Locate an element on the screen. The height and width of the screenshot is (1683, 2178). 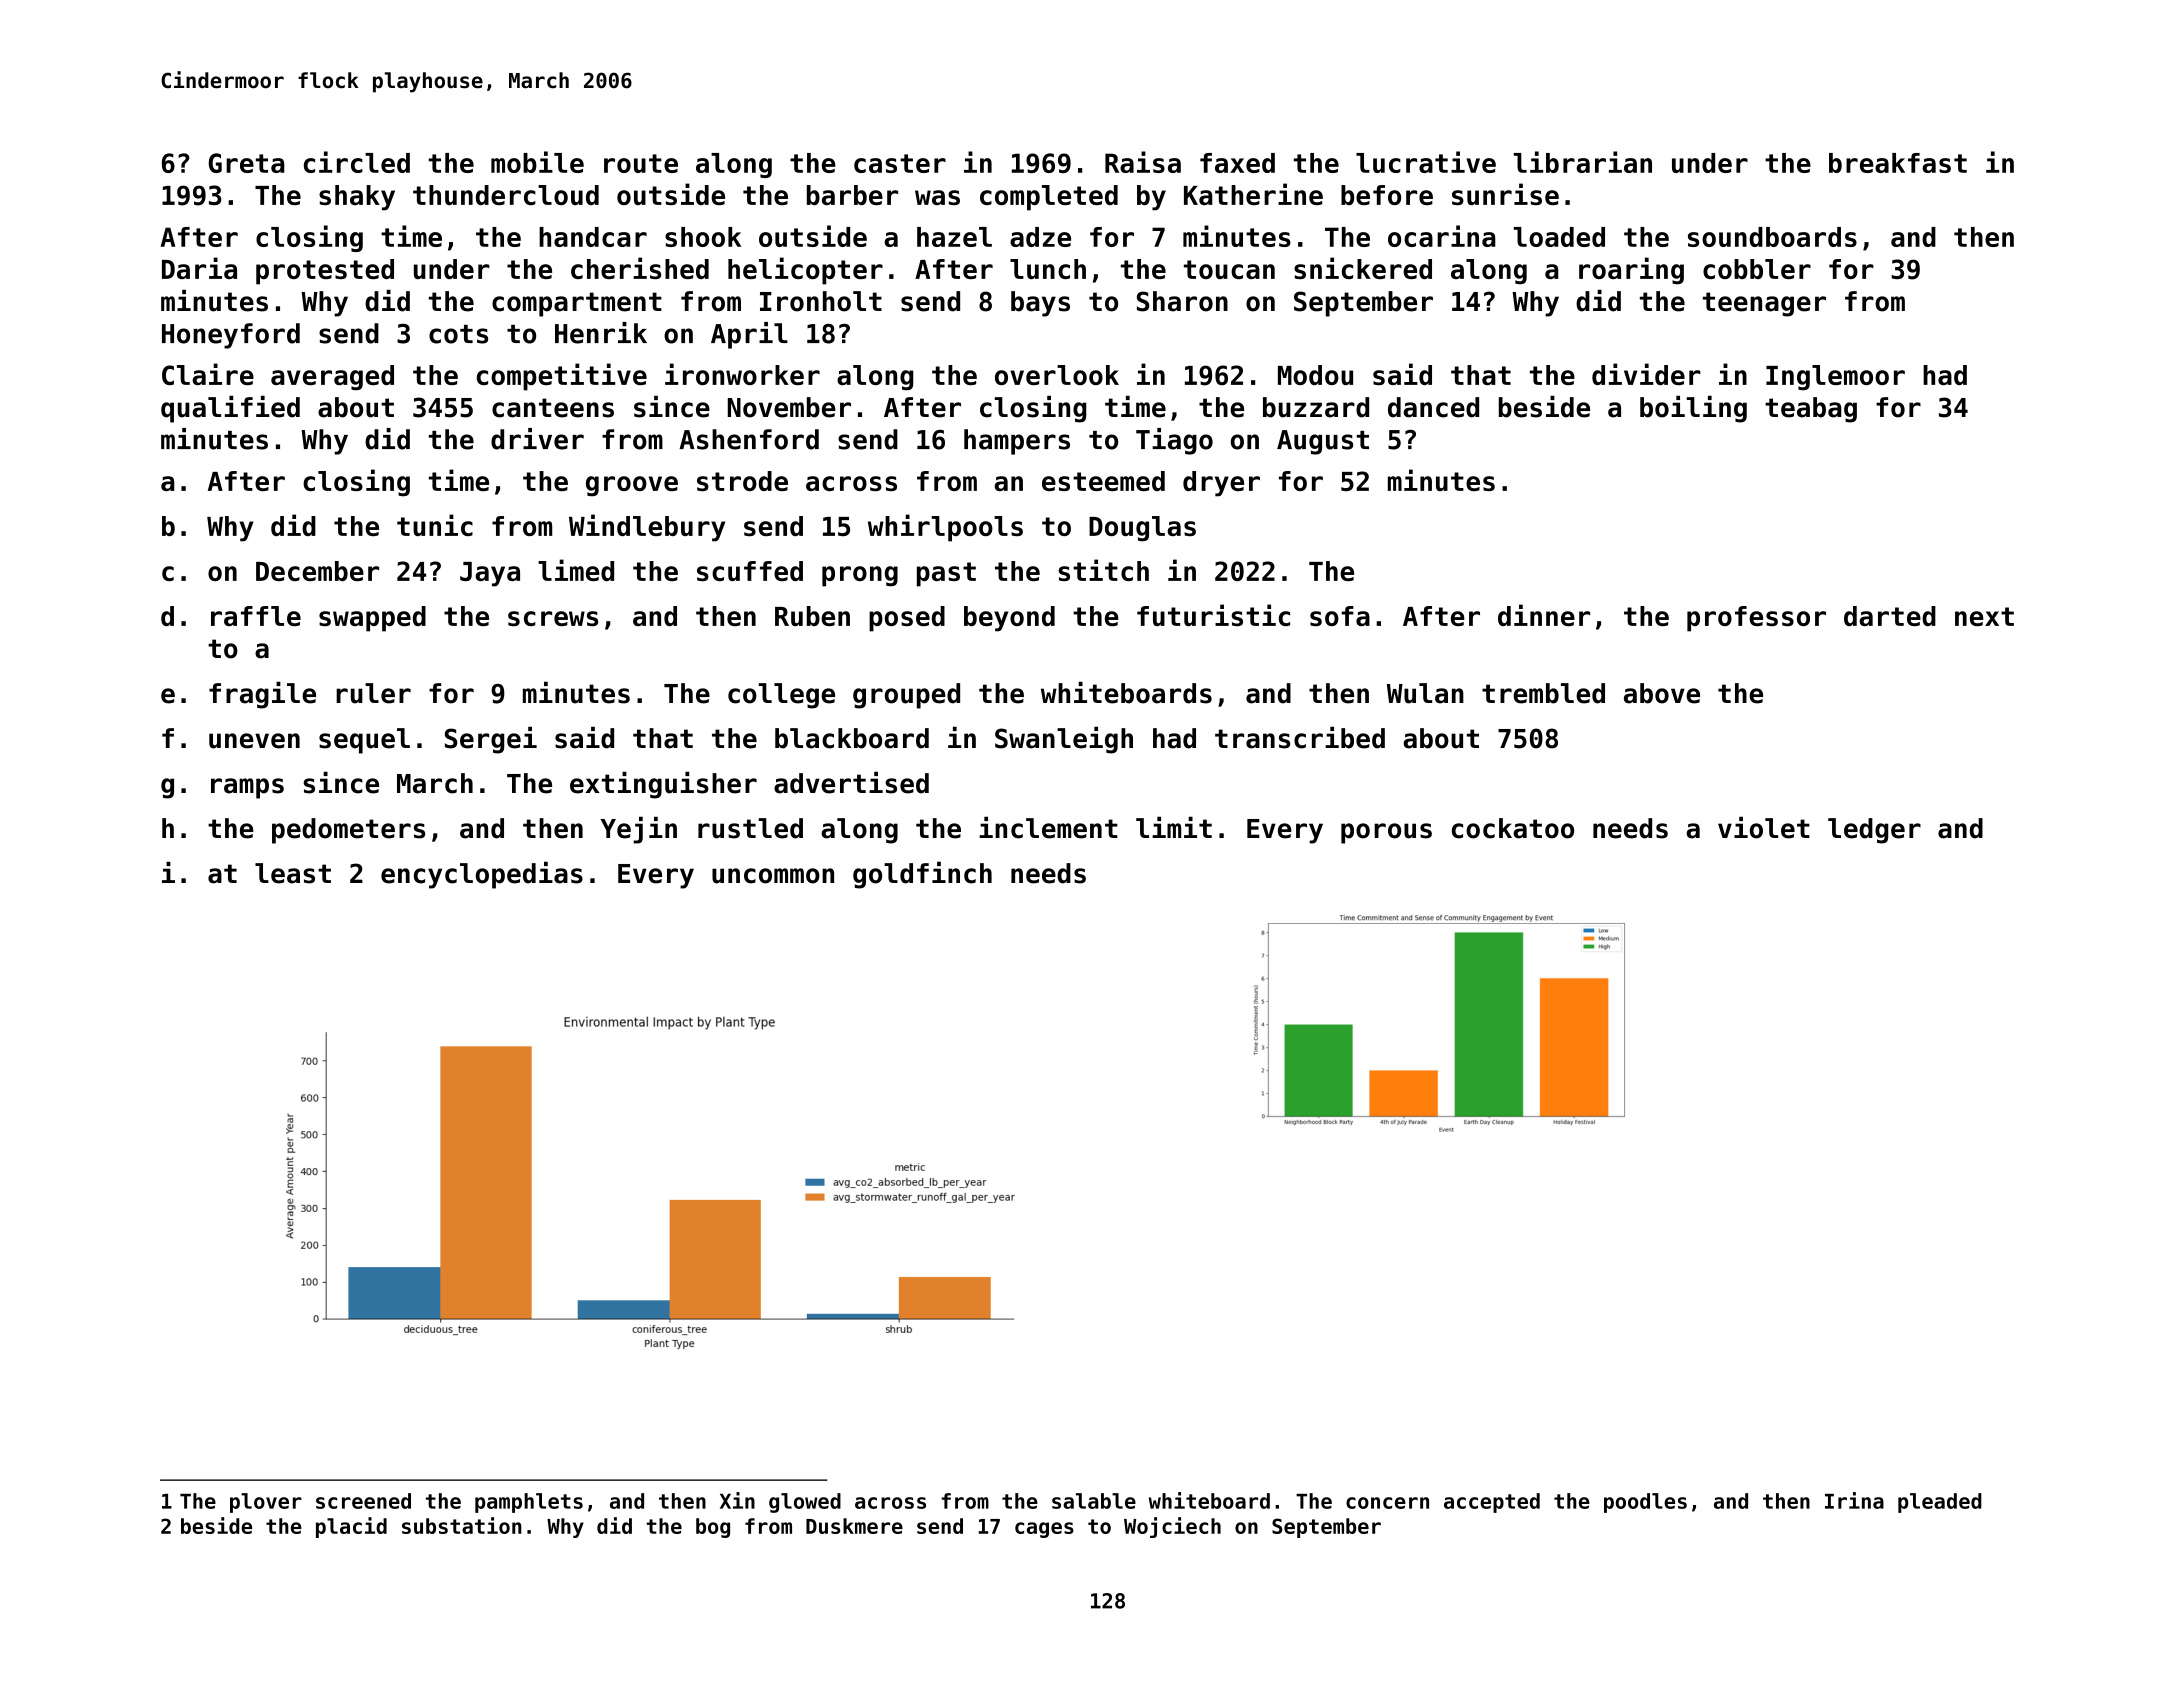
cots is located at coordinates (458, 334).
